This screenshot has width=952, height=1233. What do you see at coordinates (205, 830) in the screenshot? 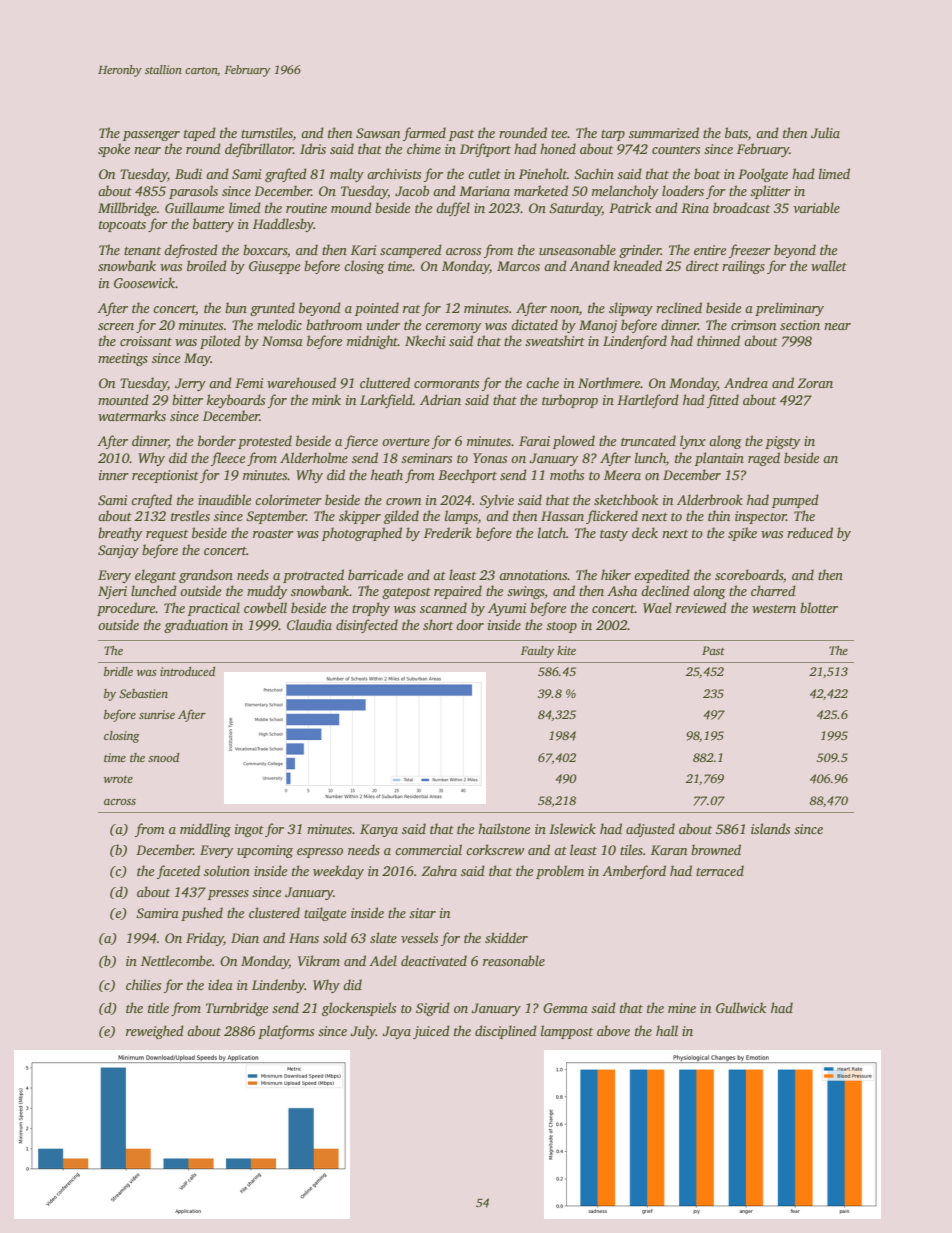
I see `middling` at bounding box center [205, 830].
